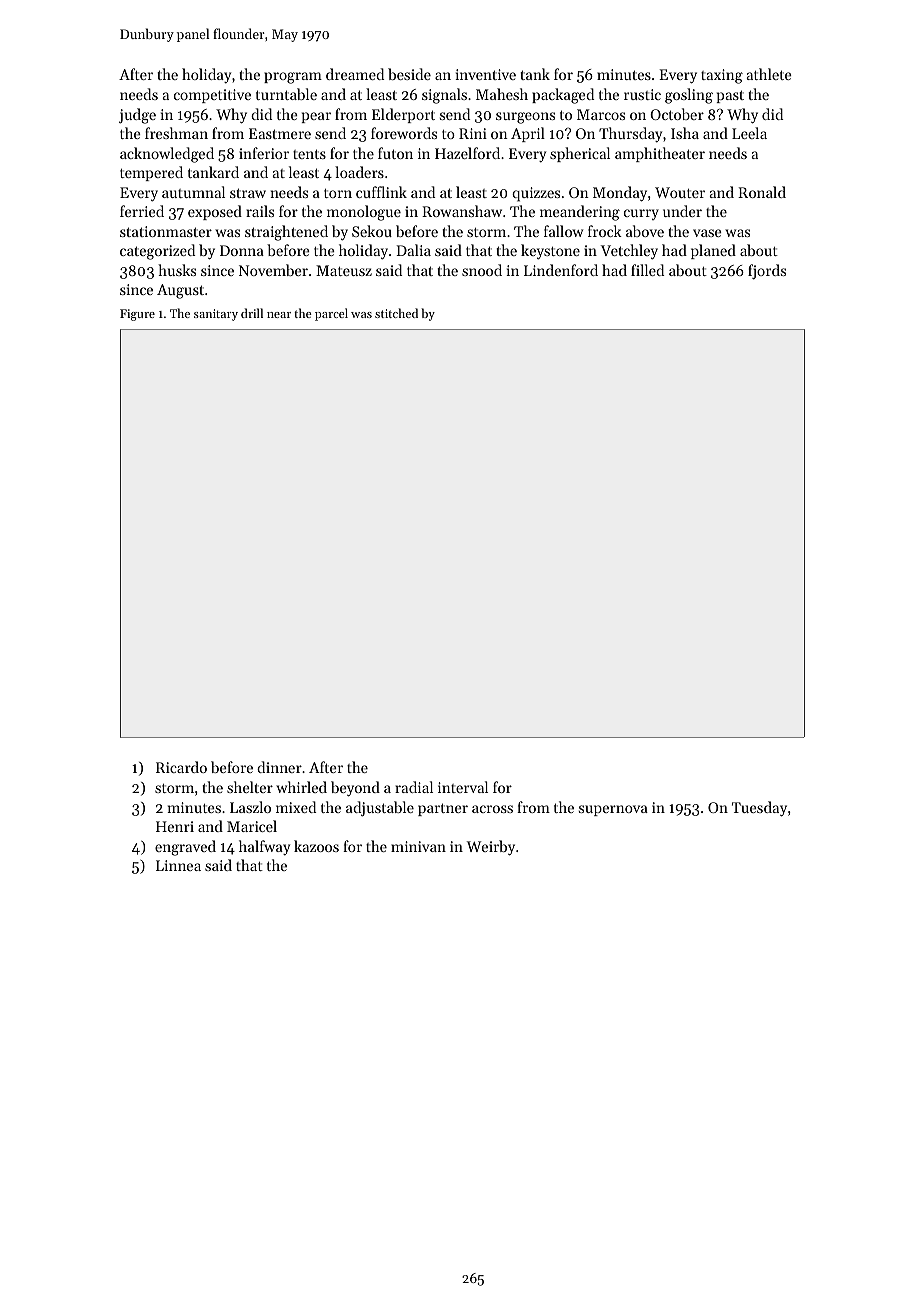 Image resolution: width=924 pixels, height=1308 pixels. Describe the element at coordinates (491, 848) in the image. I see `Weirby` at that location.
